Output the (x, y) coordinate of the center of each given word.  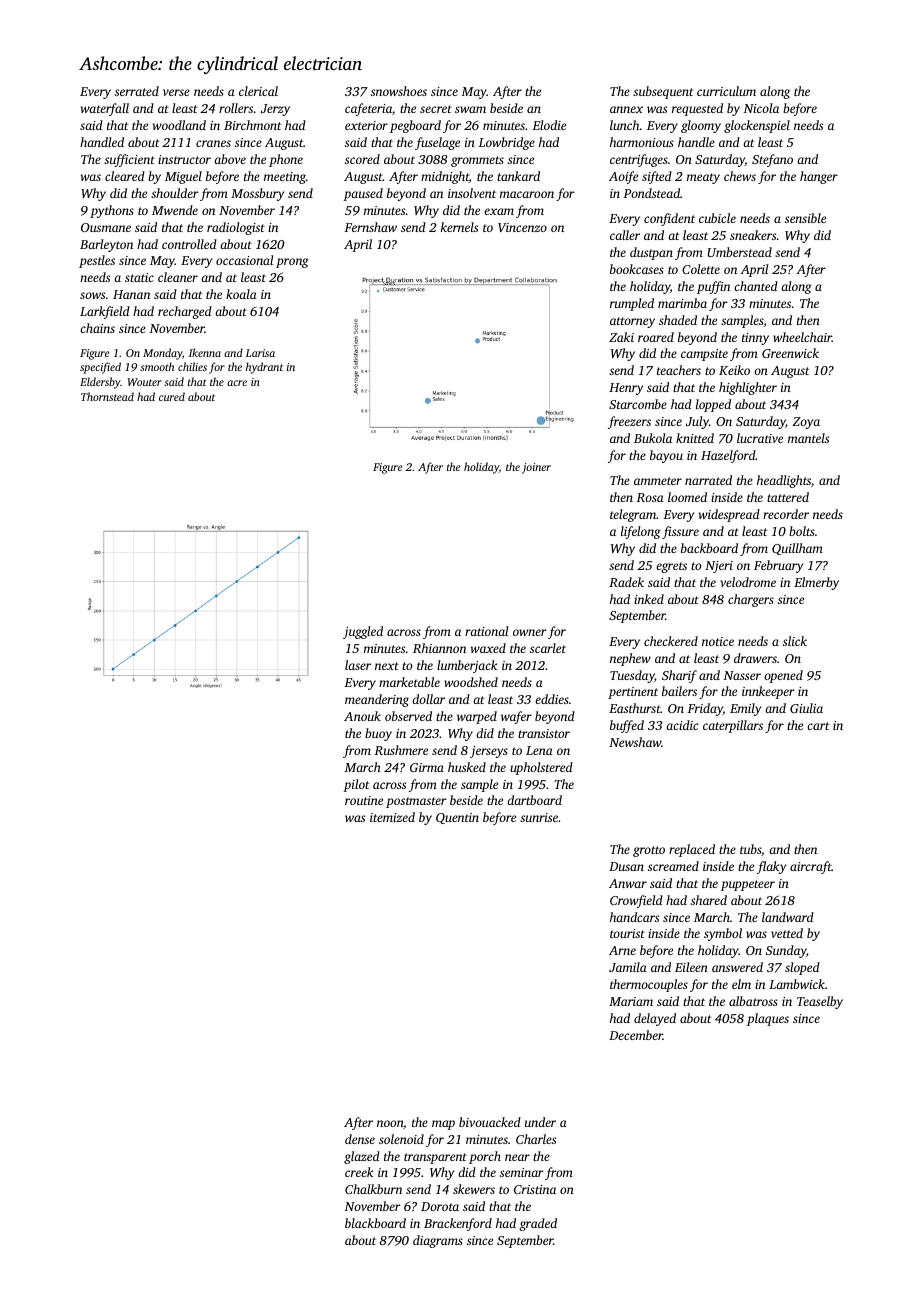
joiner (536, 468)
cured (172, 396)
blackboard (375, 1223)
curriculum (726, 91)
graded (538, 1224)
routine (364, 800)
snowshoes (399, 91)
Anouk (362, 716)
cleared (125, 176)
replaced (692, 850)
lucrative (760, 438)
